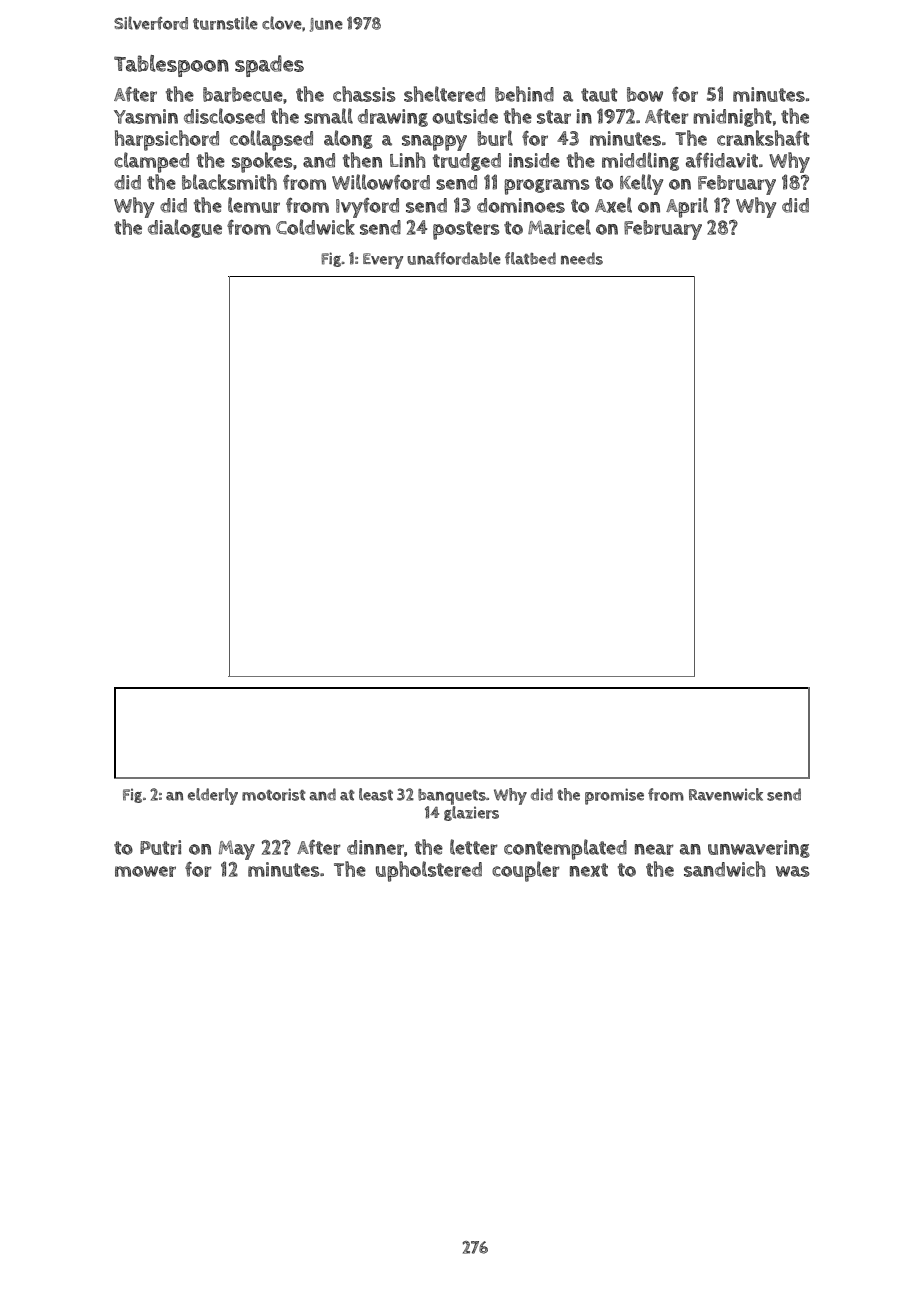 This image has width=924, height=1308. Describe the element at coordinates (383, 261) in the image. I see `Every` at that location.
